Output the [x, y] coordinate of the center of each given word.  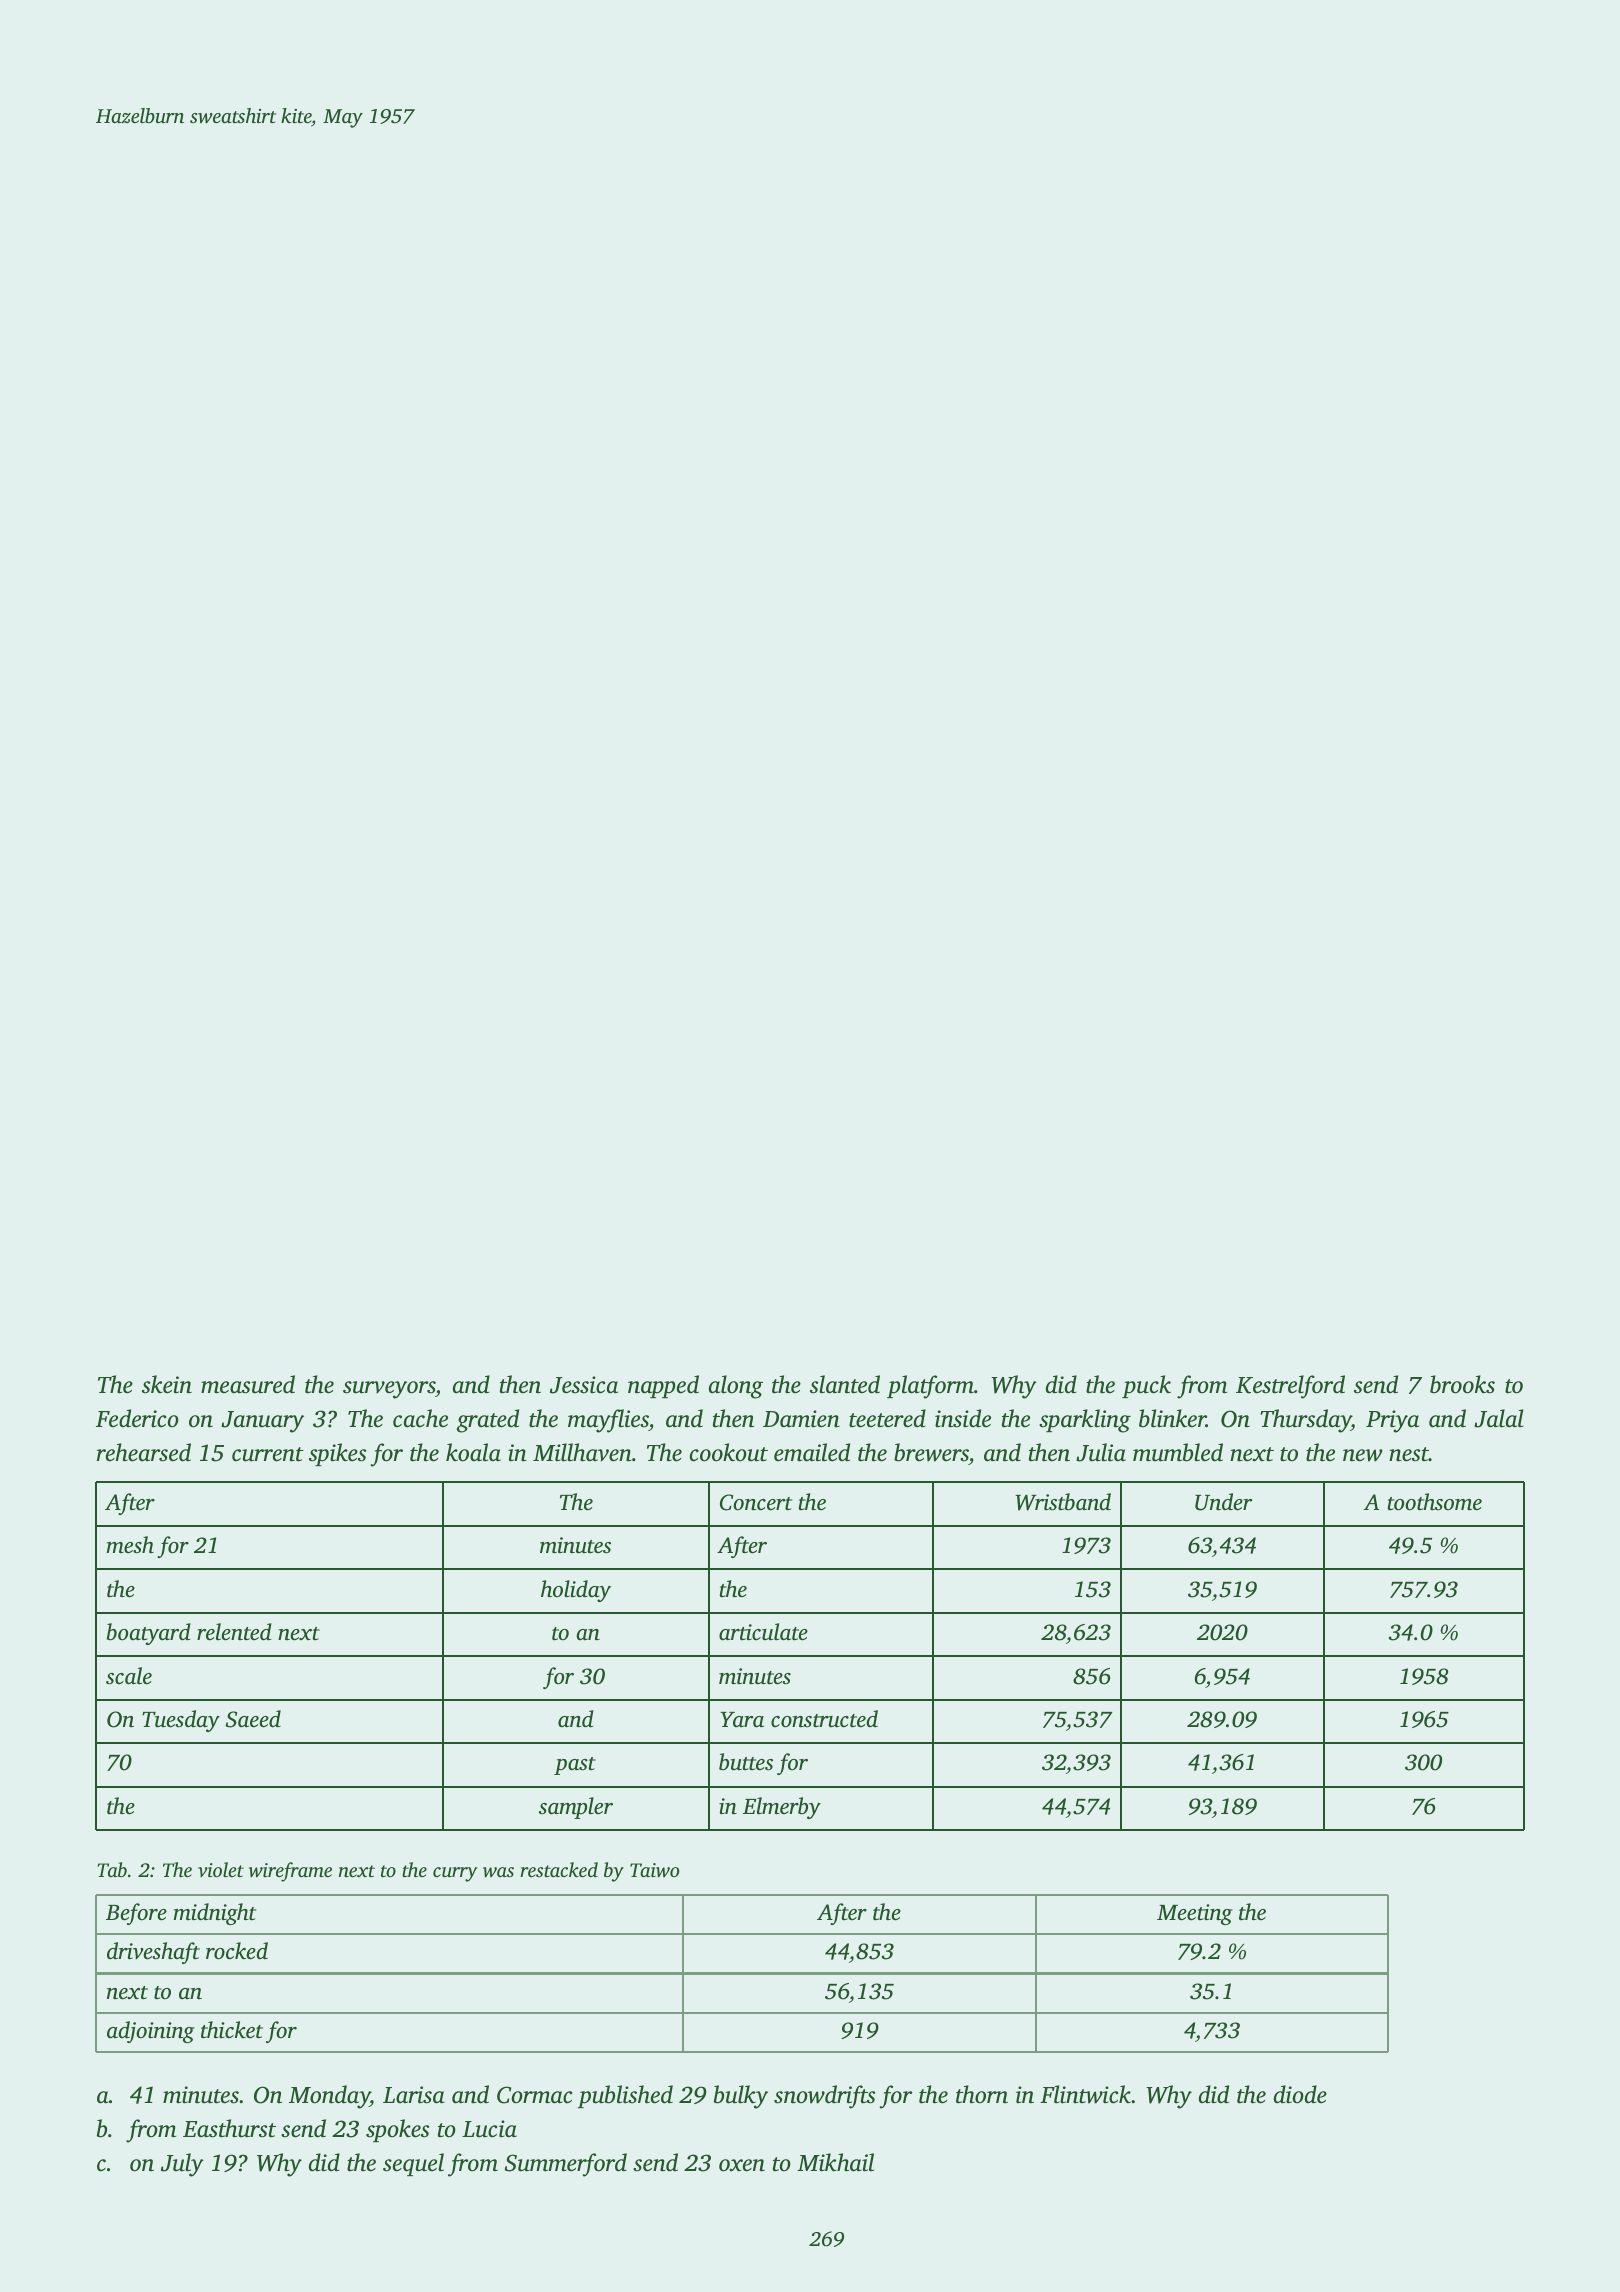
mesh [130, 1545]
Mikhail [835, 2162]
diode [1300, 2094]
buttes [746, 1762]
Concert [756, 1502]
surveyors [389, 1390]
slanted [845, 1384]
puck [1146, 1386]
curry [455, 1874]
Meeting [1195, 1914]
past [575, 1766]
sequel [413, 2164]
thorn [982, 2094]
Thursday [1305, 1421]
